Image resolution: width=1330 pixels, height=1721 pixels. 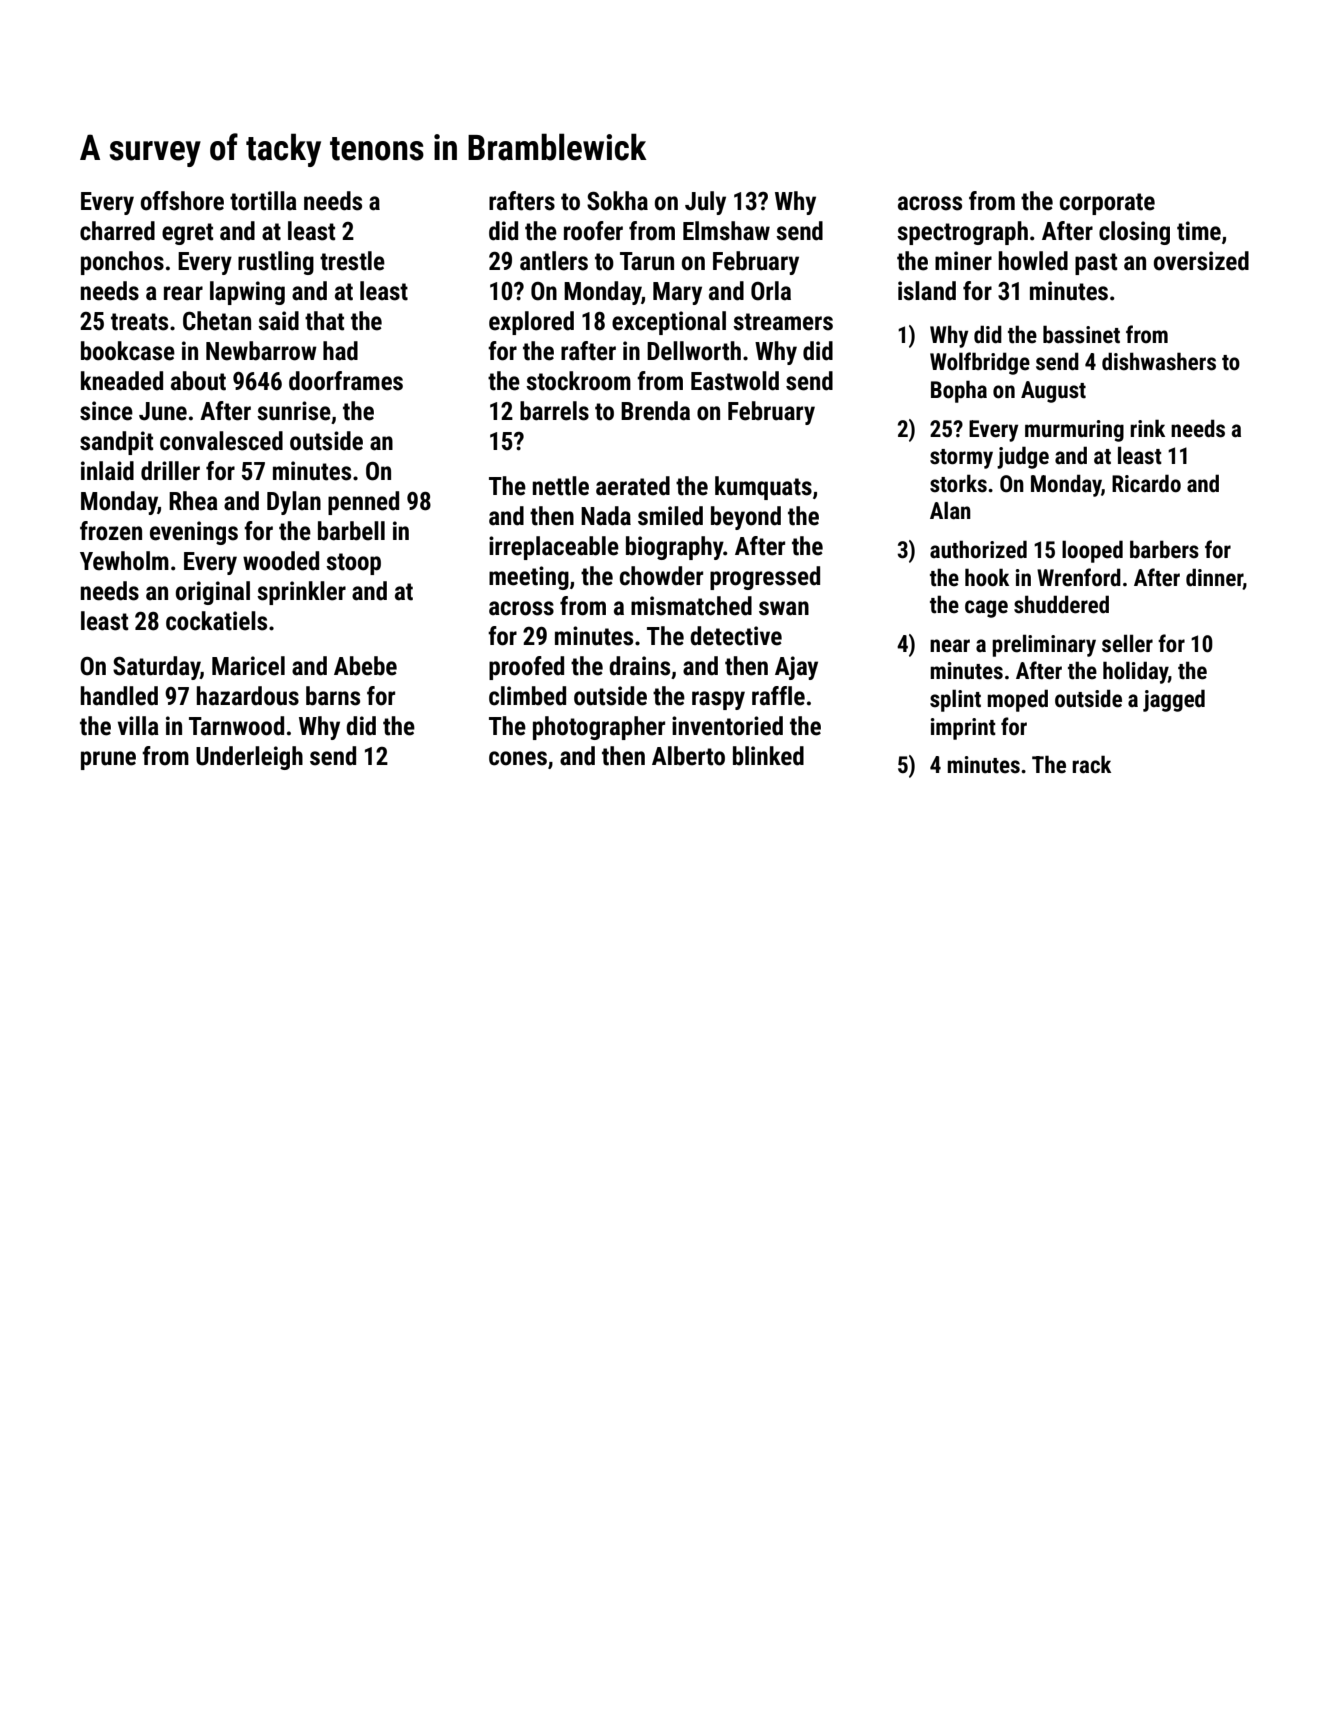 I want to click on bassinet, so click(x=1081, y=334).
